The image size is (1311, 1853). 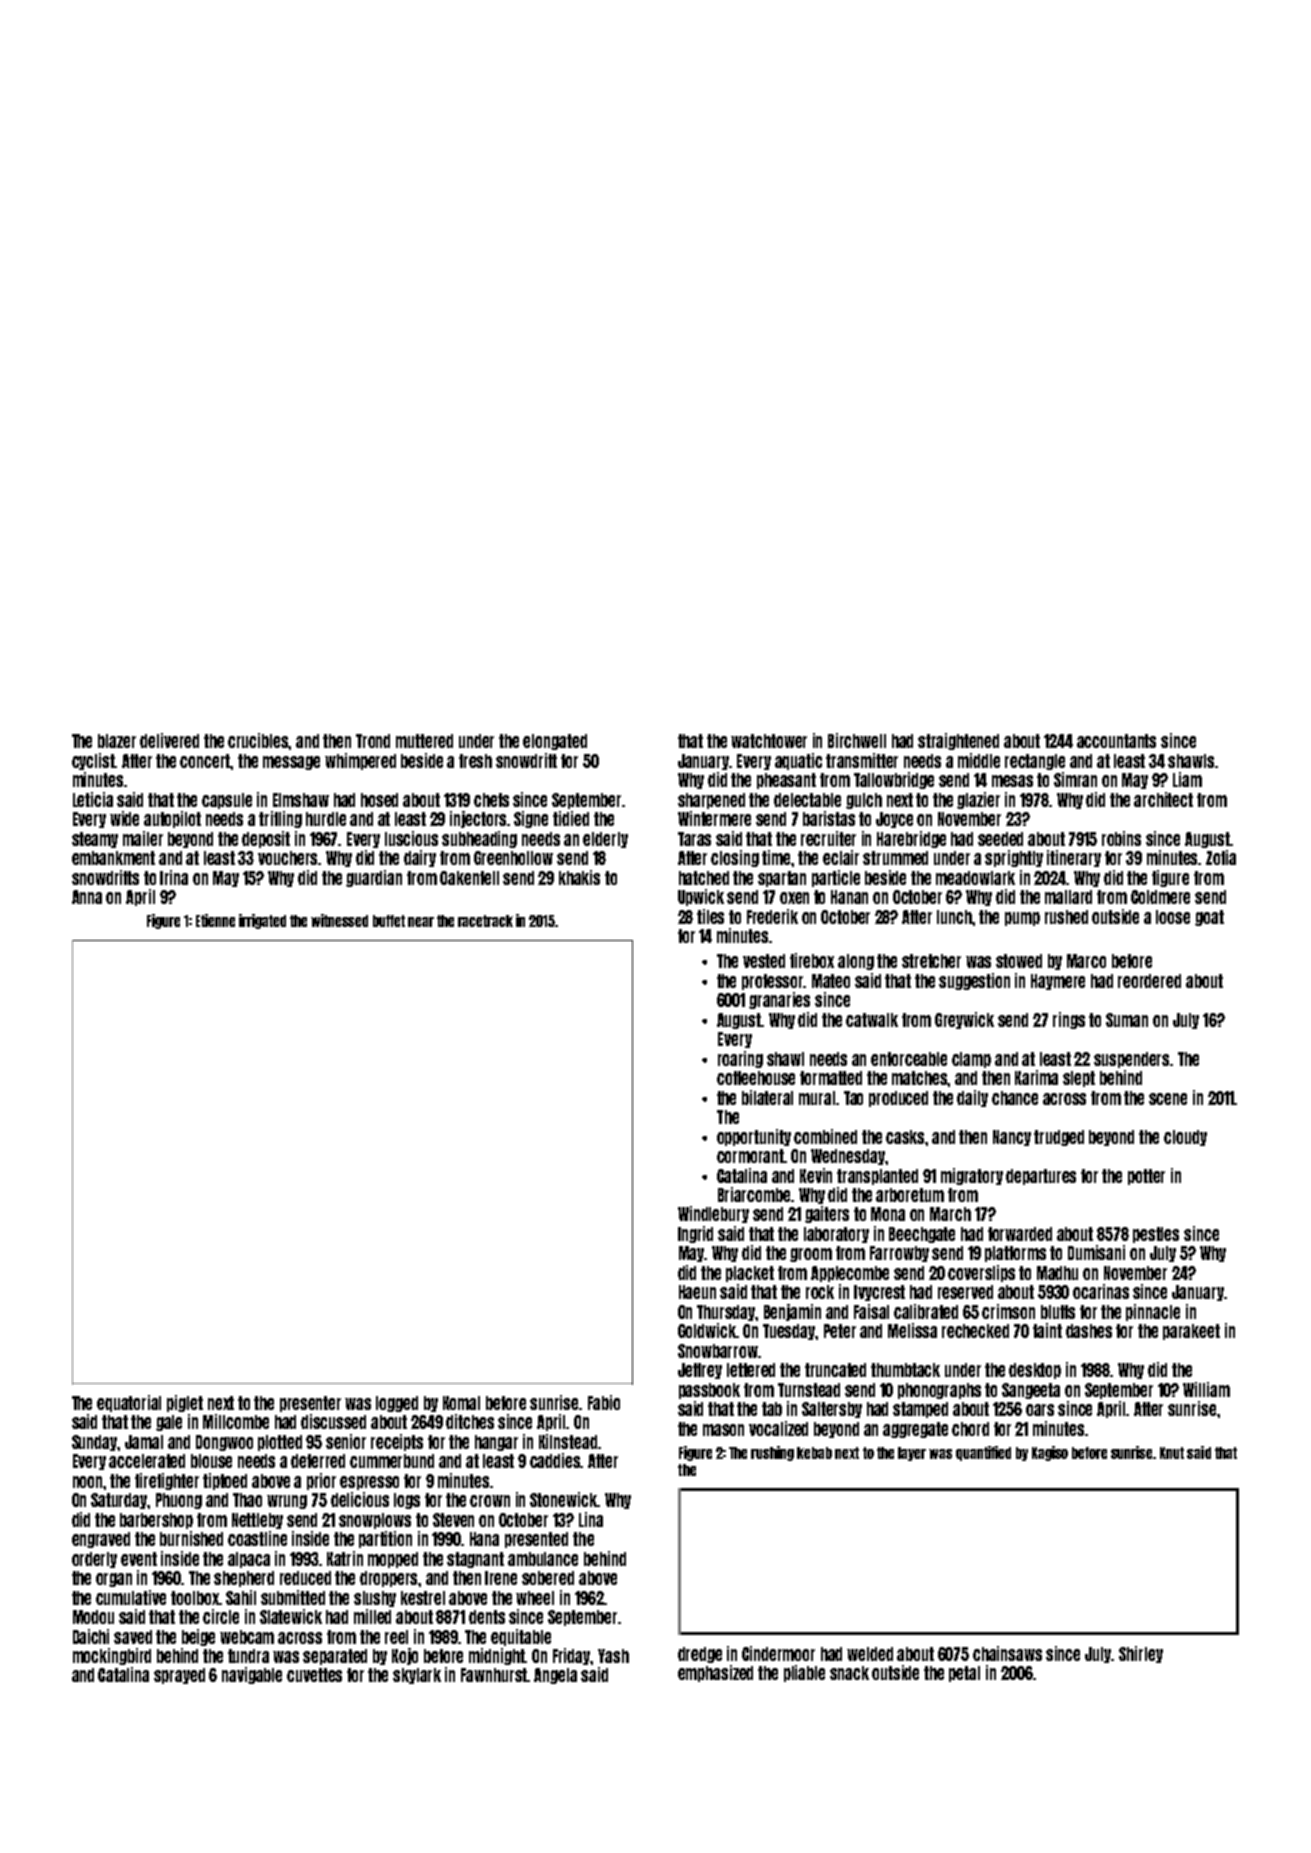 I want to click on accountants, so click(x=1116, y=741).
